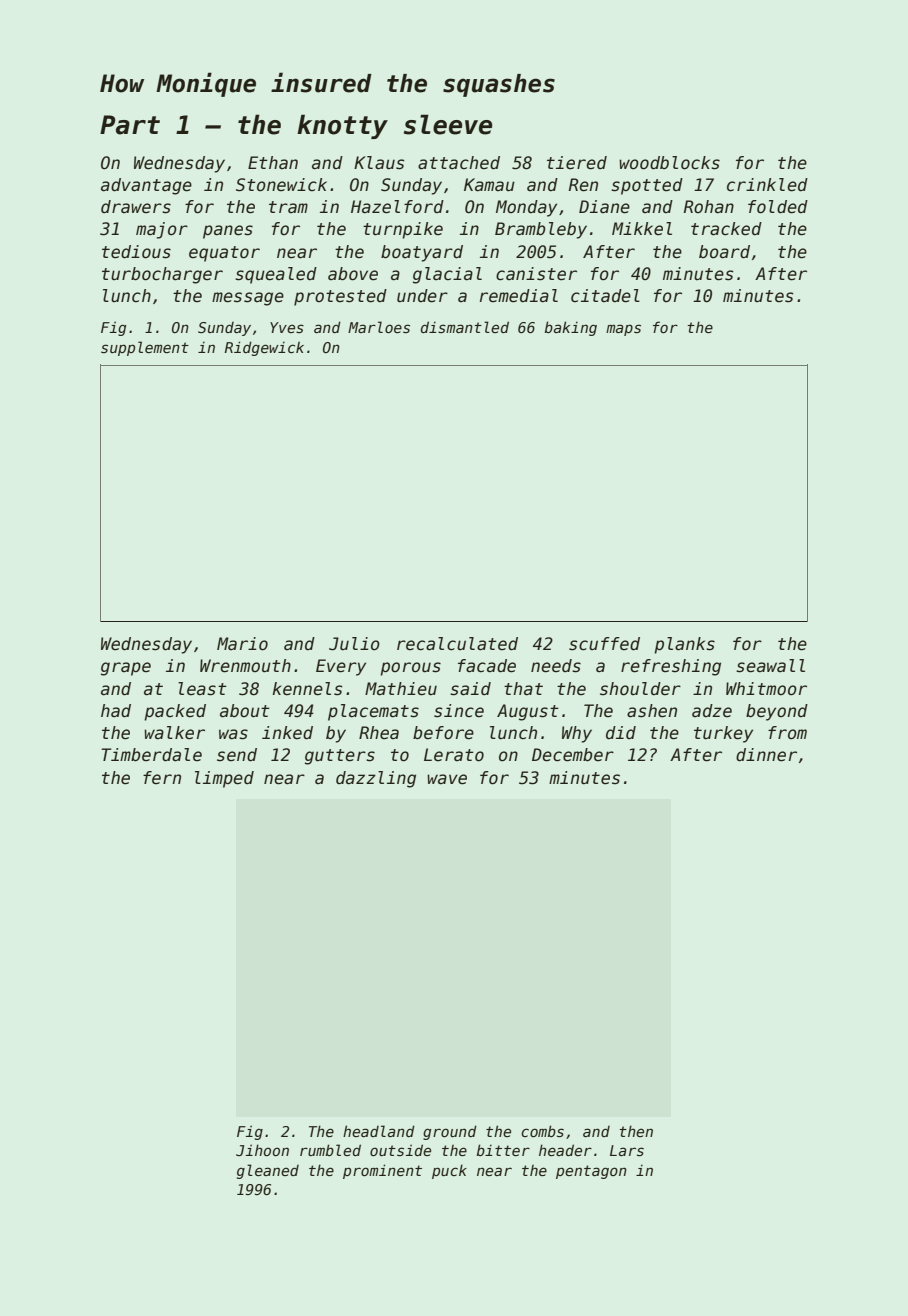 This document has width=908, height=1316. What do you see at coordinates (264, 348) in the document?
I see `Ridgewick` at bounding box center [264, 348].
